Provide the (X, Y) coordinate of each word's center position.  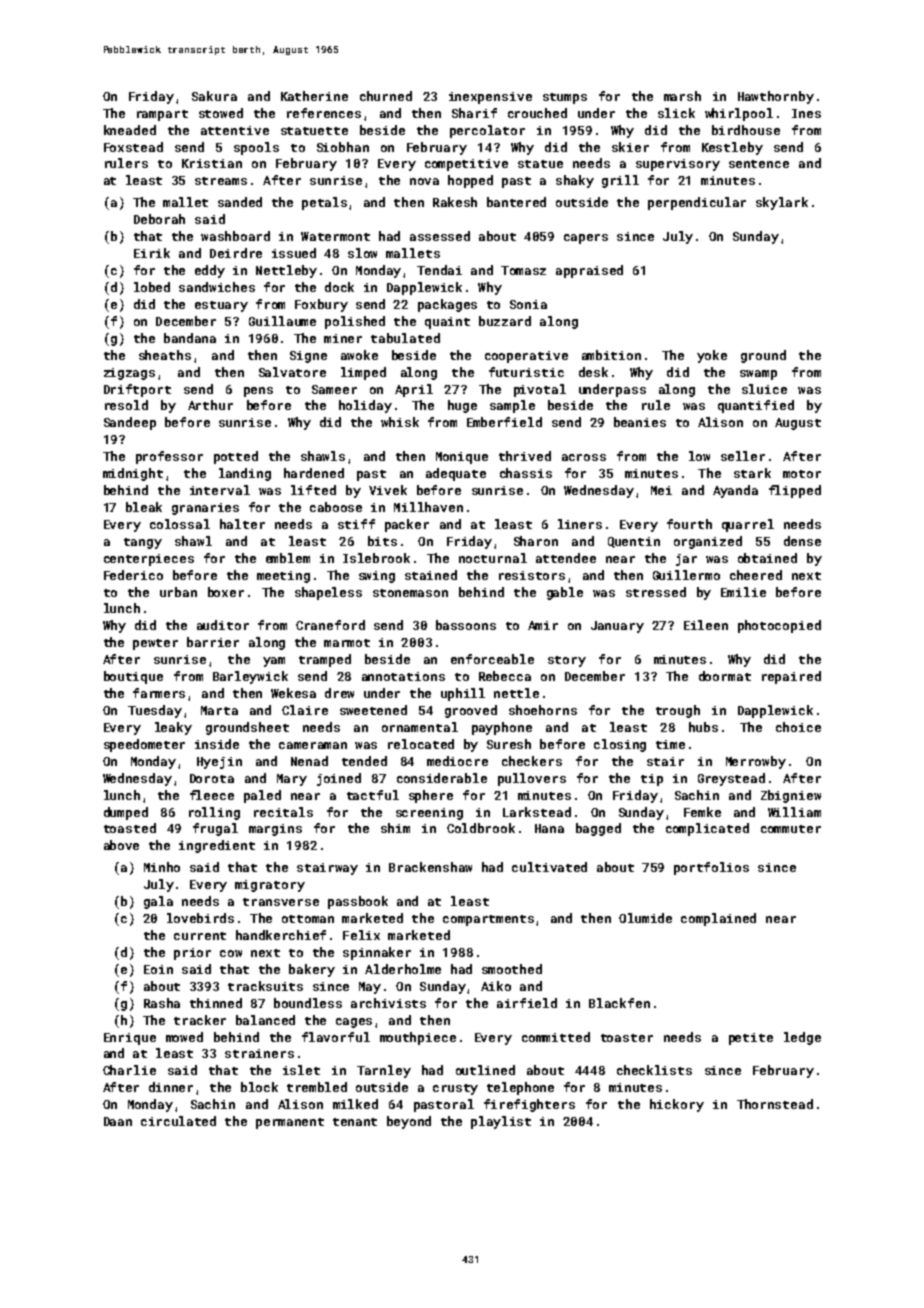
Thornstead (775, 1104)
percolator (487, 131)
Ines (806, 113)
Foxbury (321, 305)
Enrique (130, 1039)
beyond (409, 1122)
